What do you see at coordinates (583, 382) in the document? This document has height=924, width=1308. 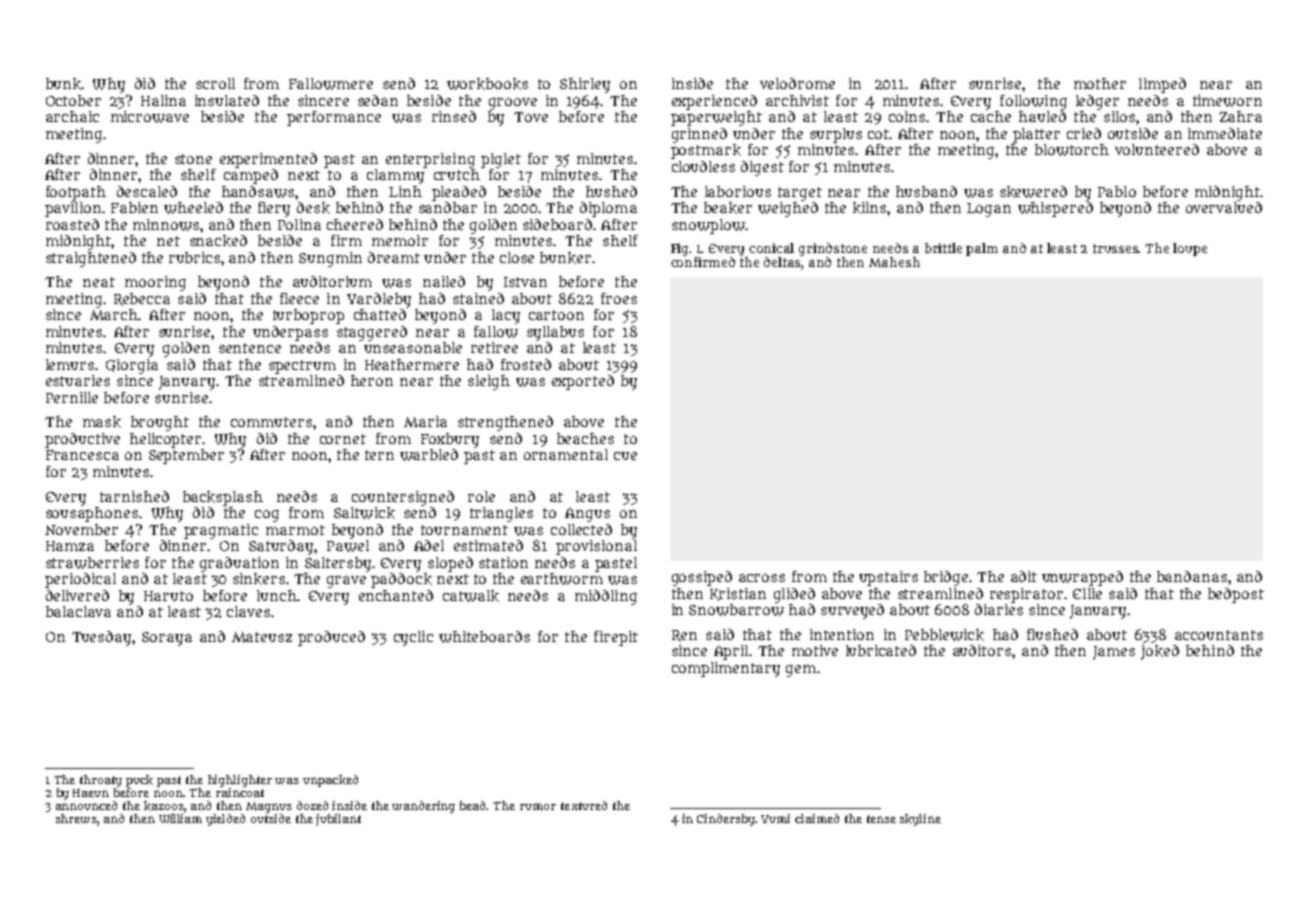 I see `exported` at bounding box center [583, 382].
